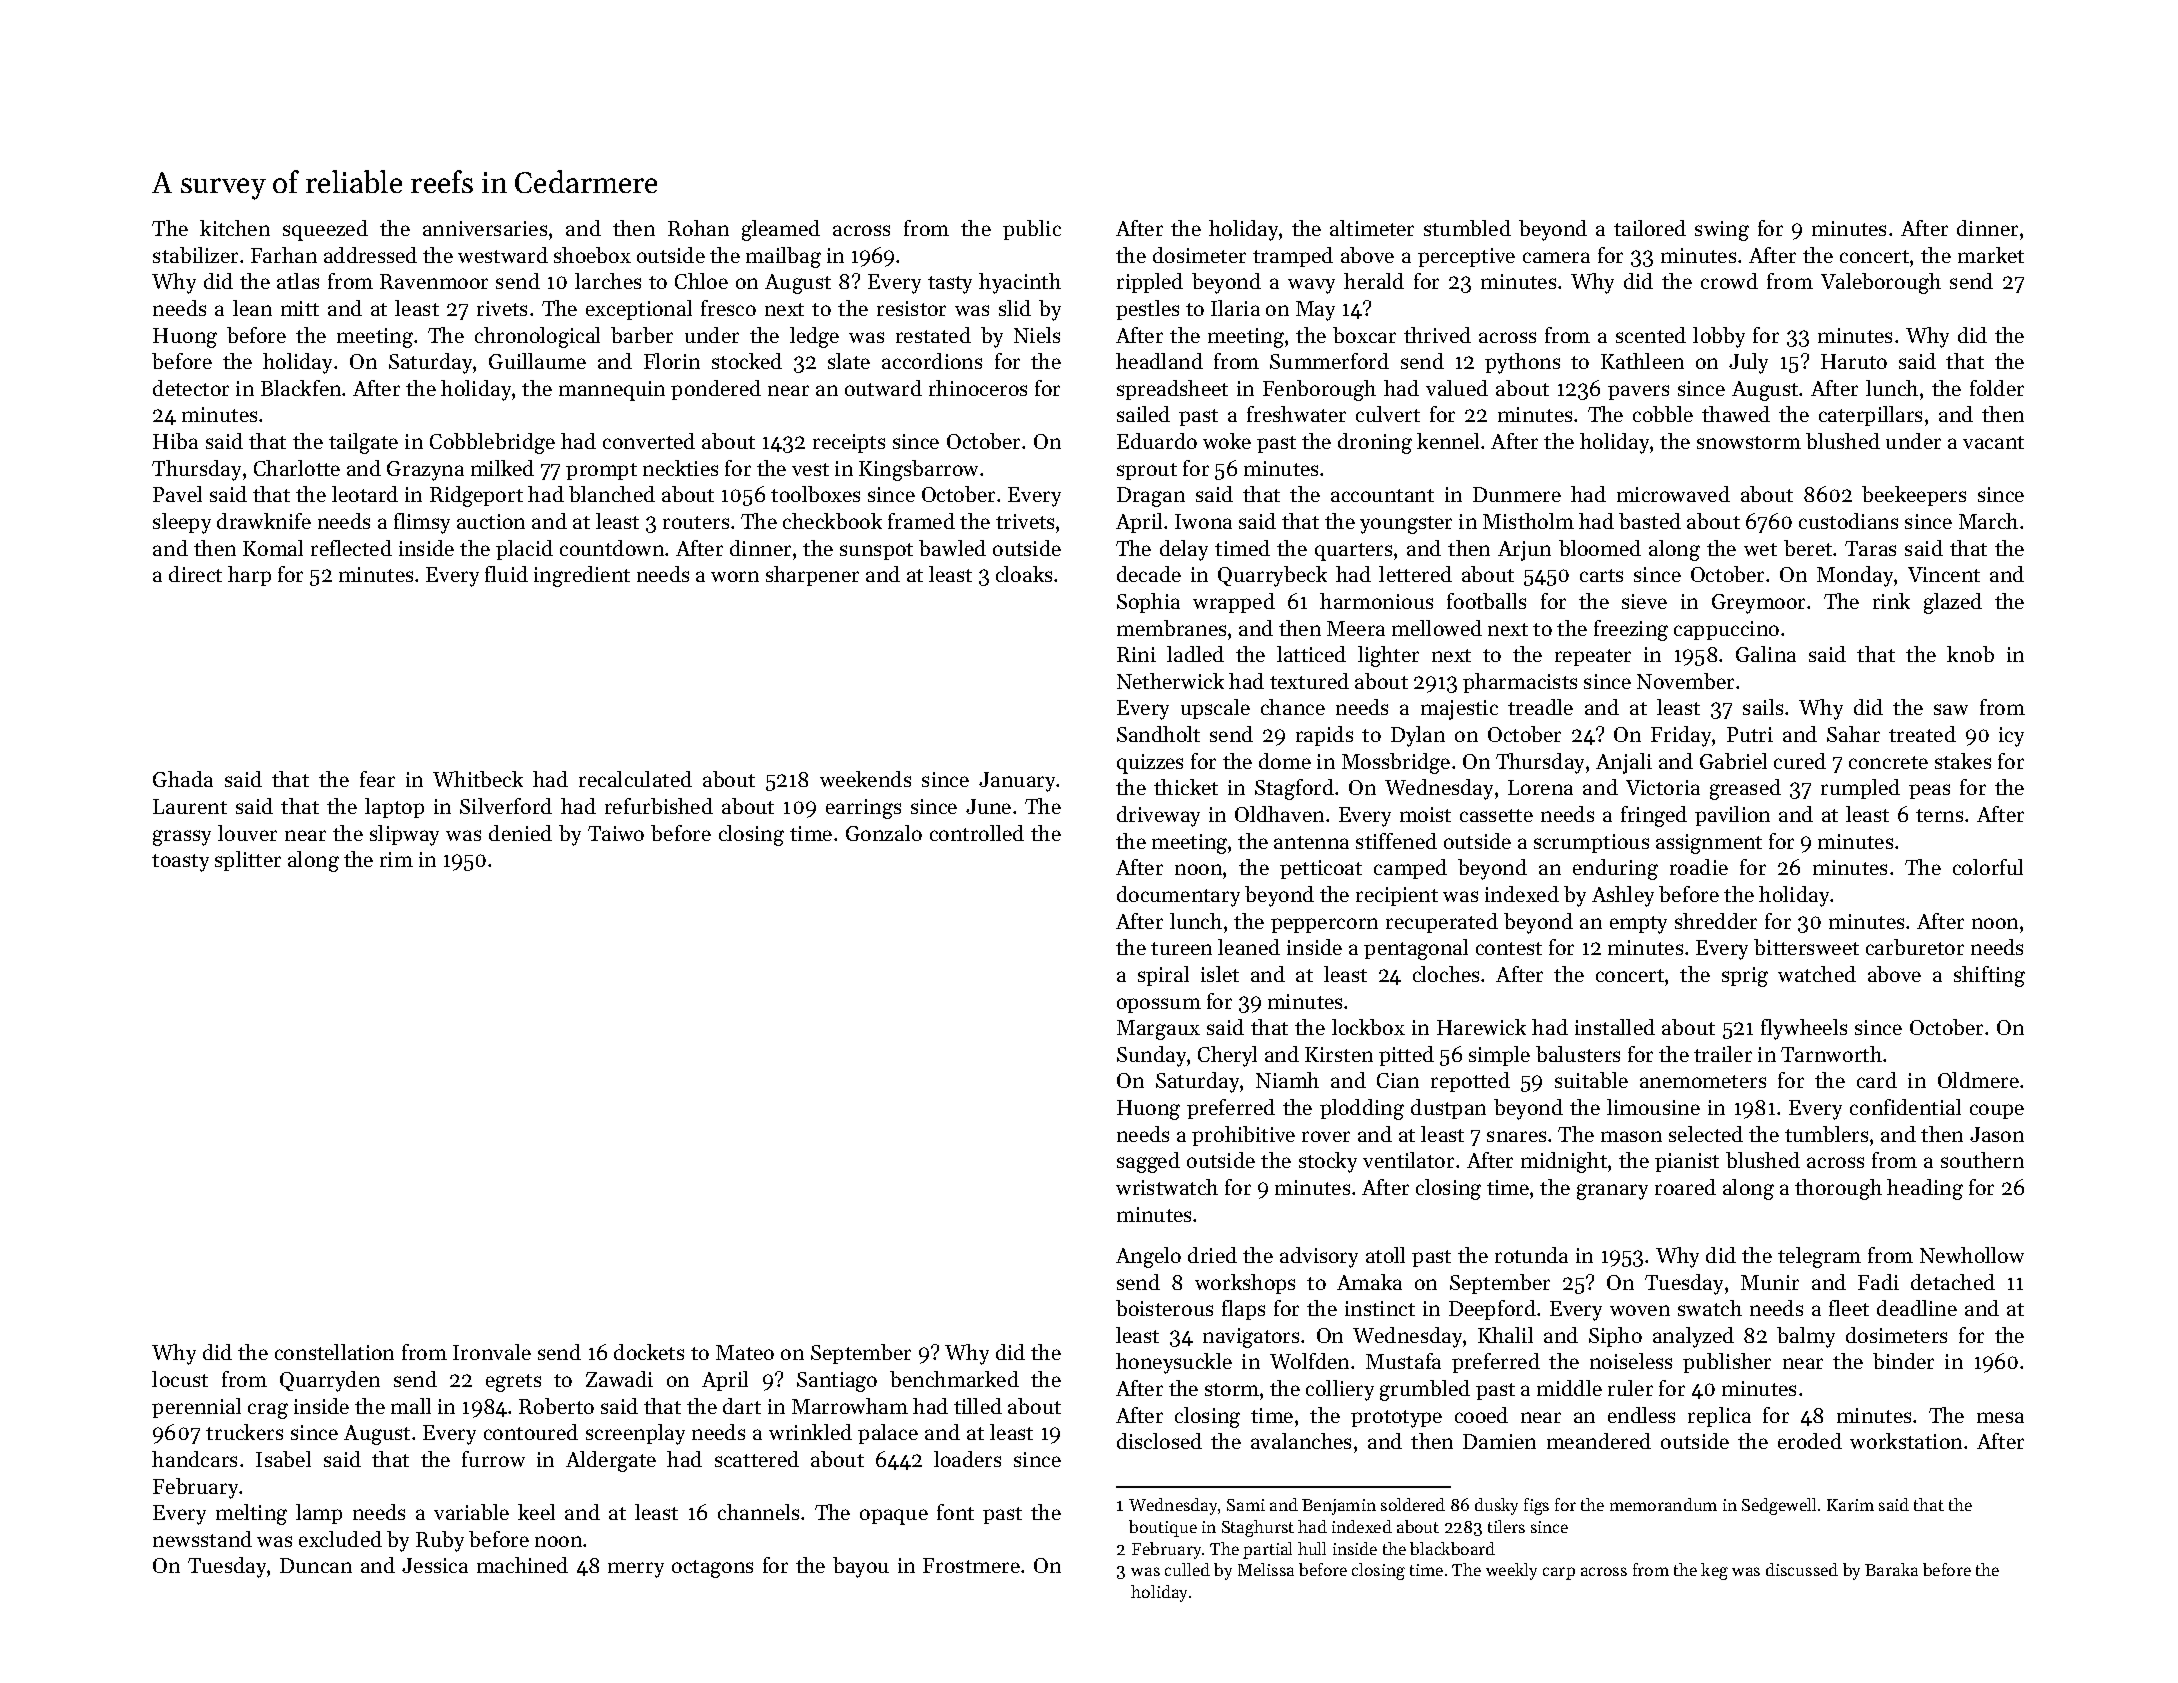 This screenshot has height=1683, width=2178. Describe the element at coordinates (832, 521) in the screenshot. I see `checkbook` at that location.
